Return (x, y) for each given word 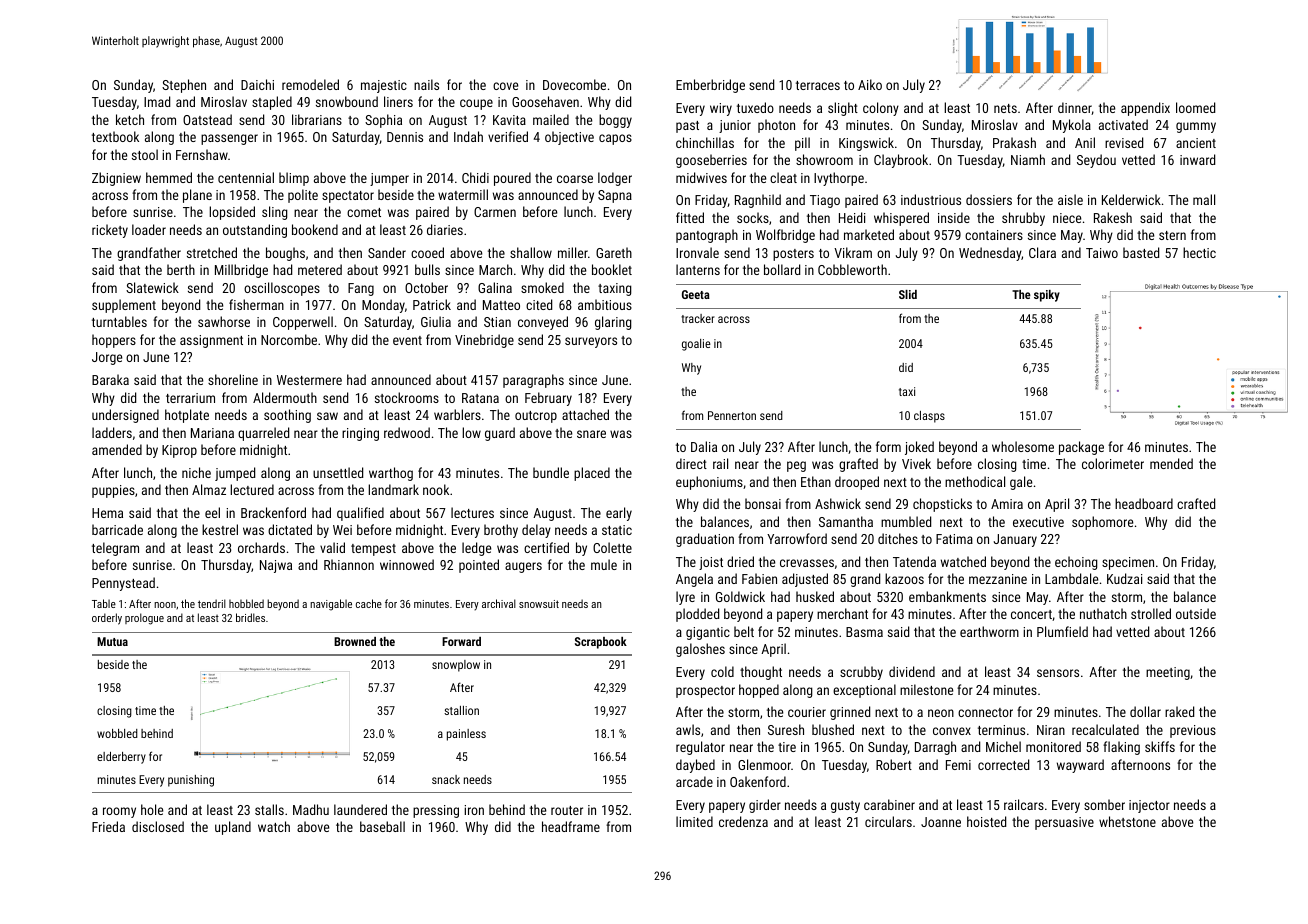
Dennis (405, 137)
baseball (382, 826)
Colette (612, 547)
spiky (1047, 296)
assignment (211, 341)
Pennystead (123, 584)
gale (1021, 483)
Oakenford (758, 781)
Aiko (870, 84)
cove (505, 86)
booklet (612, 269)
